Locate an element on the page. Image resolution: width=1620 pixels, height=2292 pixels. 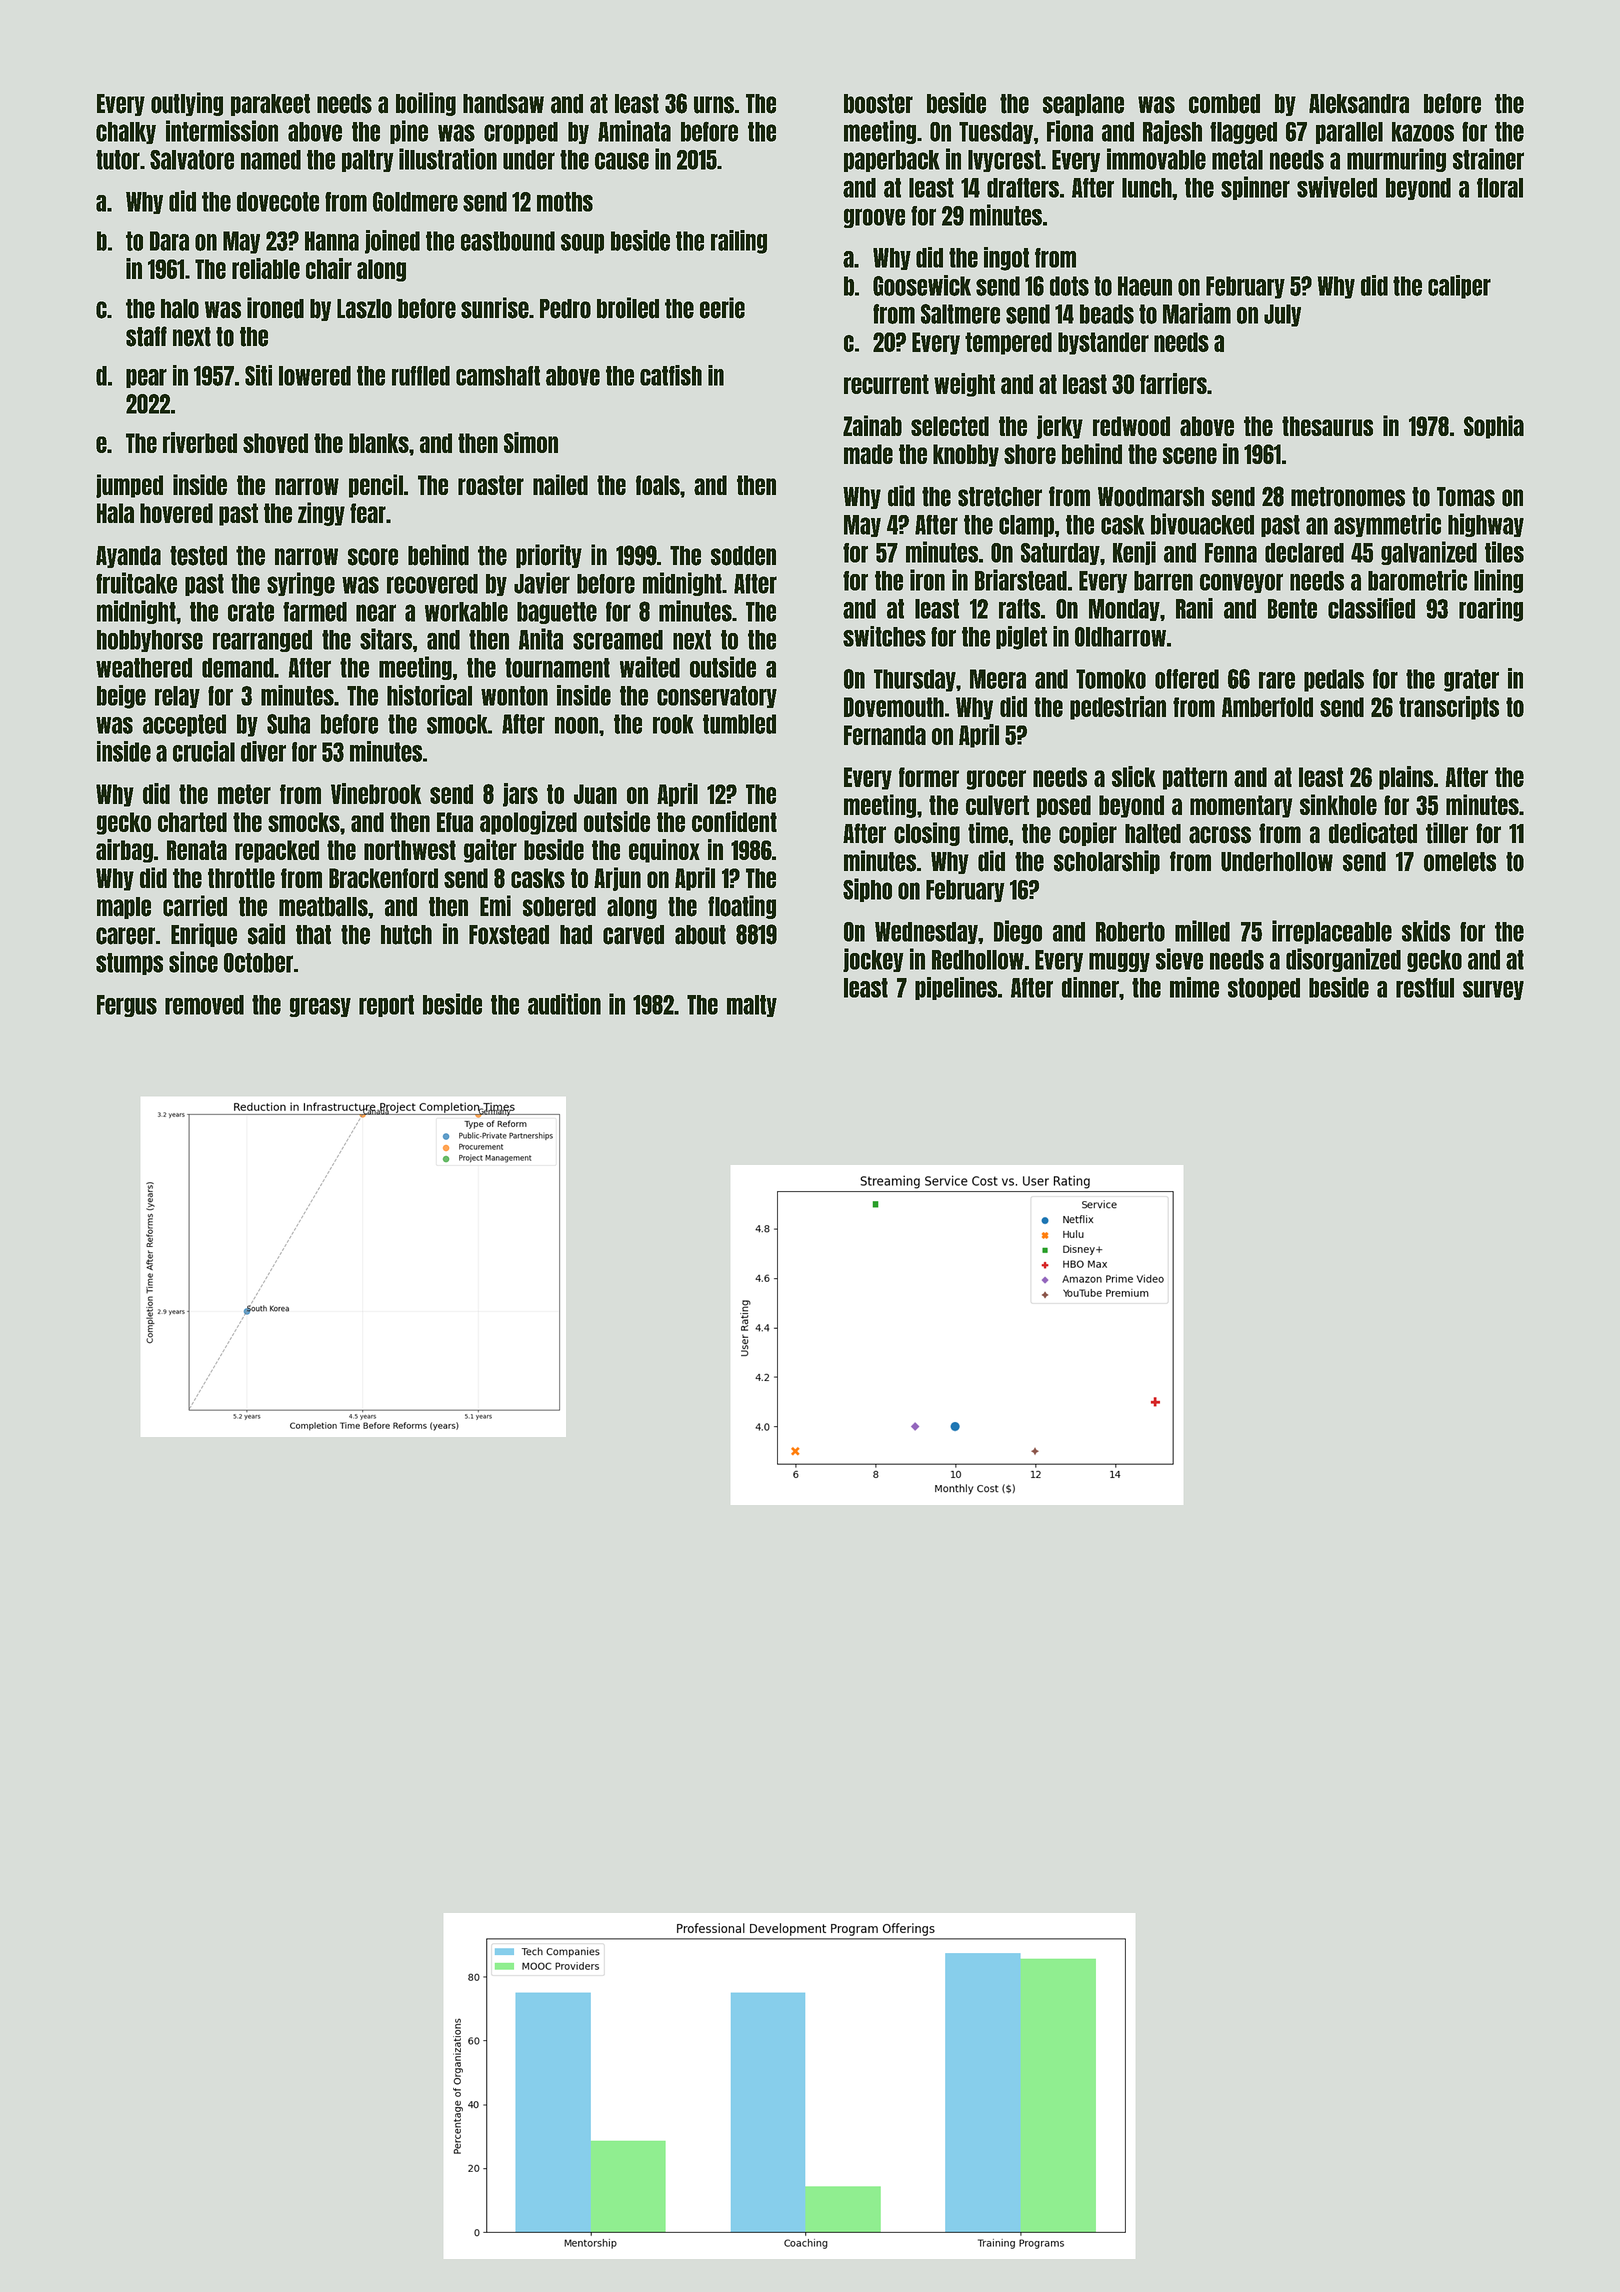
seaplane is located at coordinates (1083, 105).
